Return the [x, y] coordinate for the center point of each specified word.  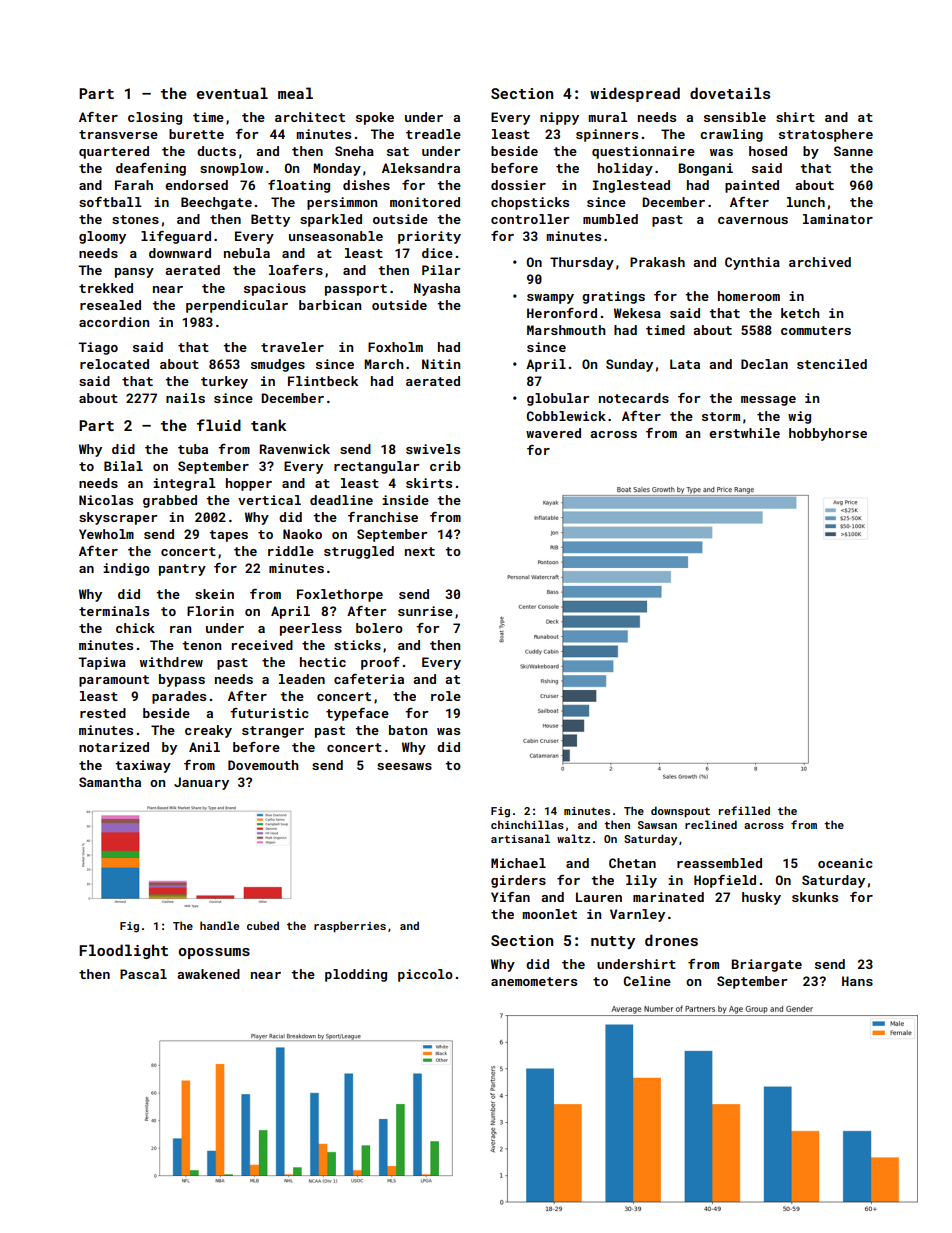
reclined [711, 824]
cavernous [753, 220]
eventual [232, 93]
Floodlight [123, 951]
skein [214, 594]
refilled [744, 810]
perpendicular [237, 306]
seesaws [404, 766]
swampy [550, 299]
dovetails [730, 93]
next [420, 551]
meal [295, 93]
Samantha [110, 782]
